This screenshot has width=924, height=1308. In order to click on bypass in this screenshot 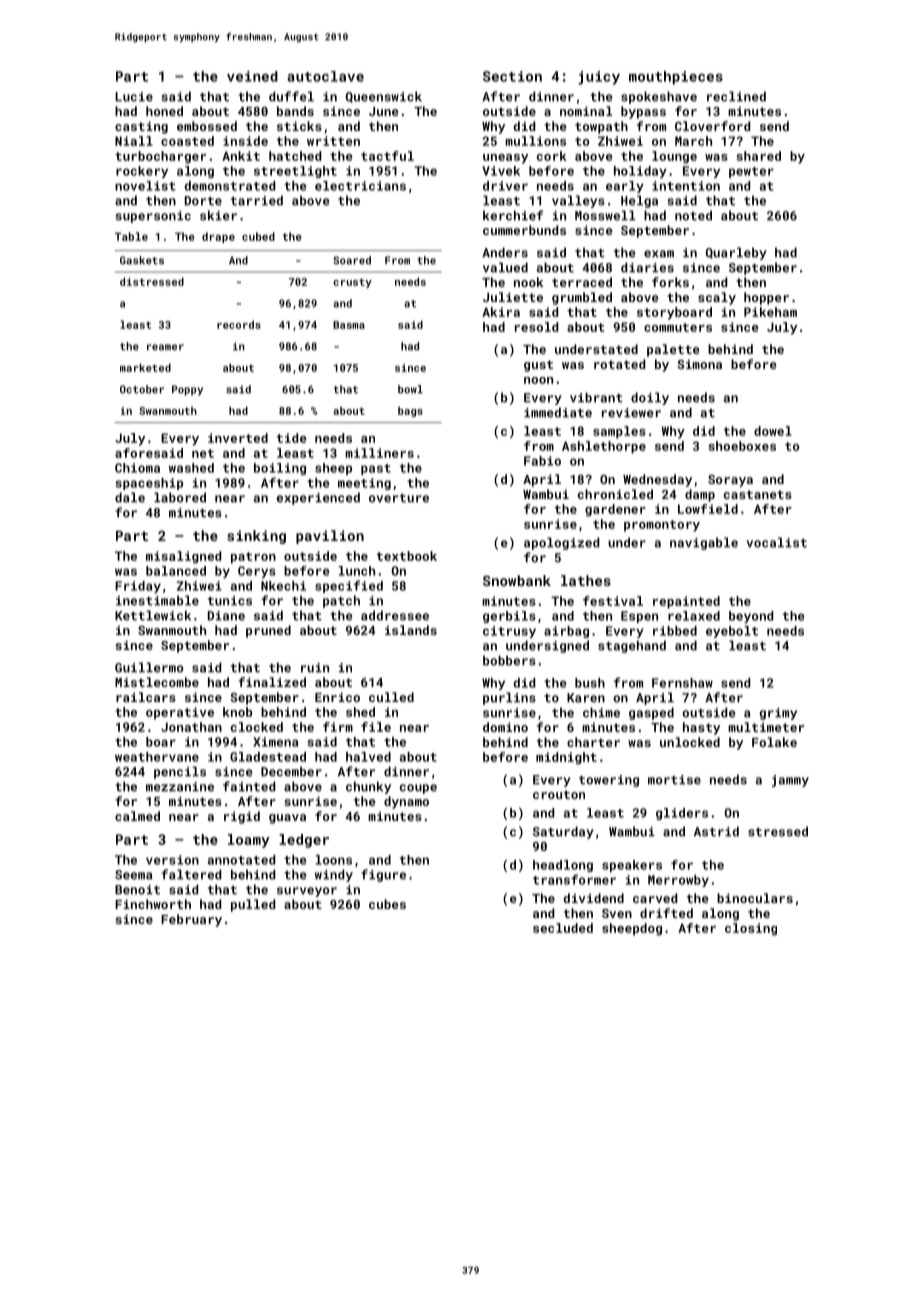, I will do `click(643, 112)`.
